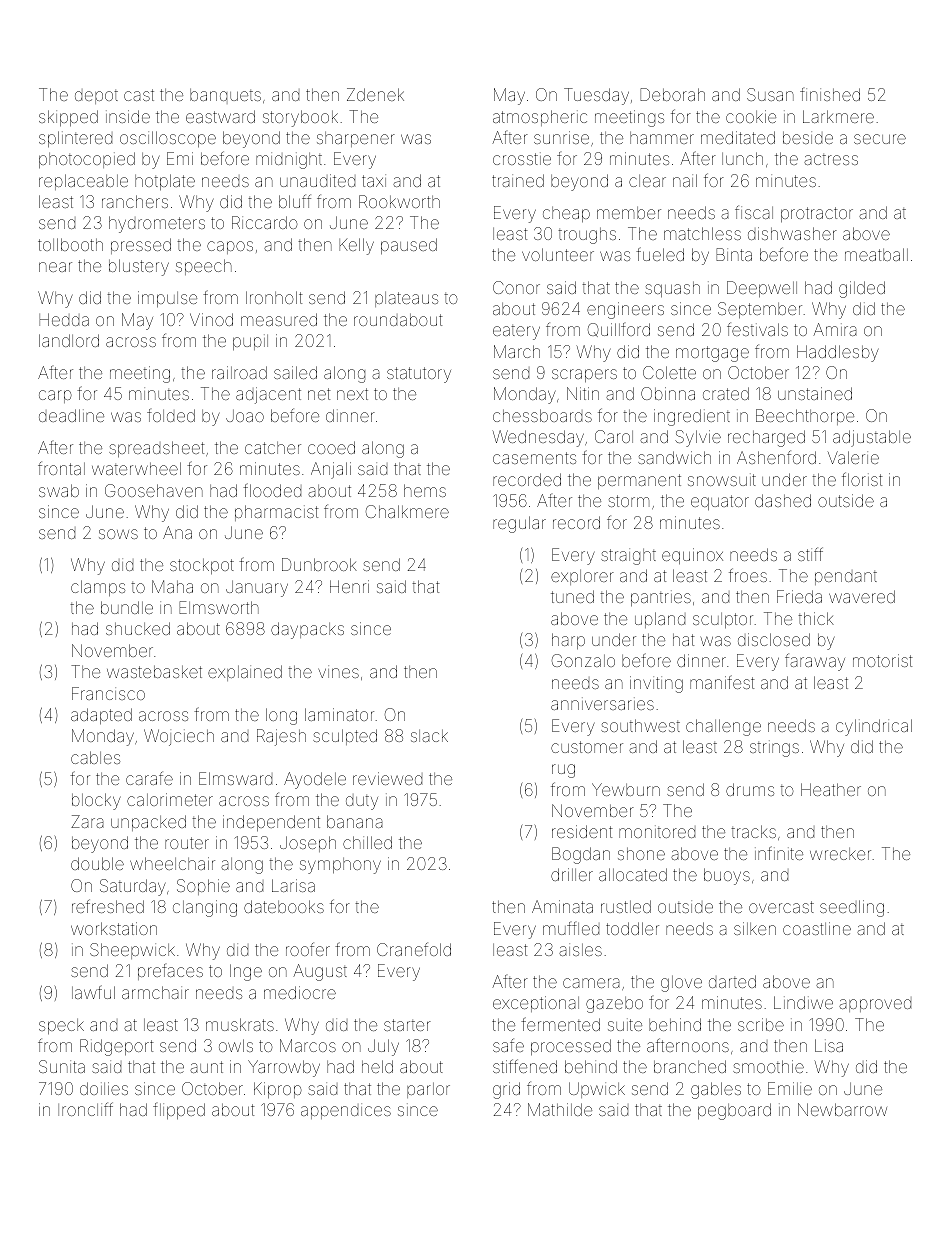  Describe the element at coordinates (204, 267) in the screenshot. I see `speech` at that location.
